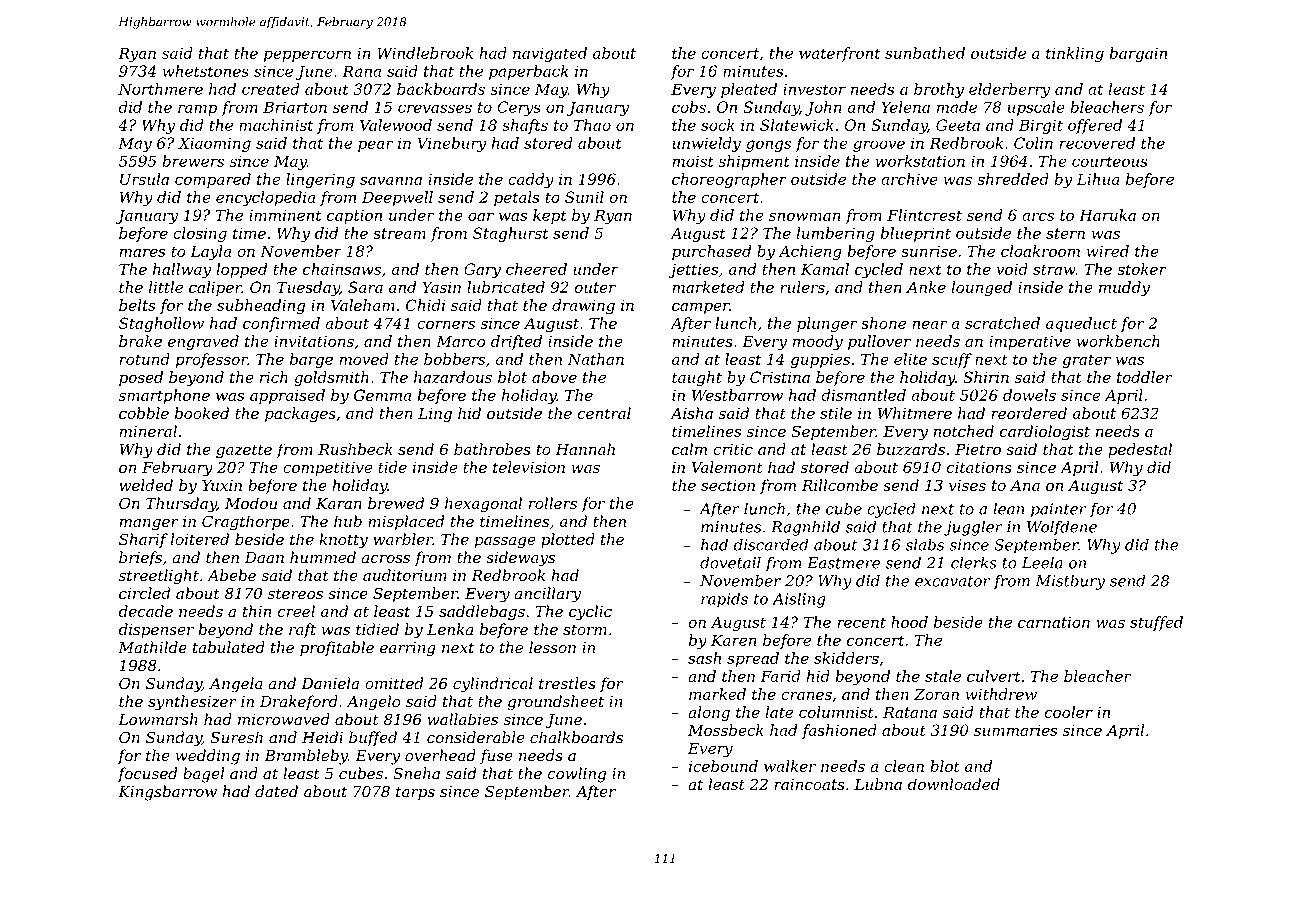 Image resolution: width=1308 pixels, height=924 pixels. What do you see at coordinates (323, 557) in the screenshot?
I see `hummed` at bounding box center [323, 557].
